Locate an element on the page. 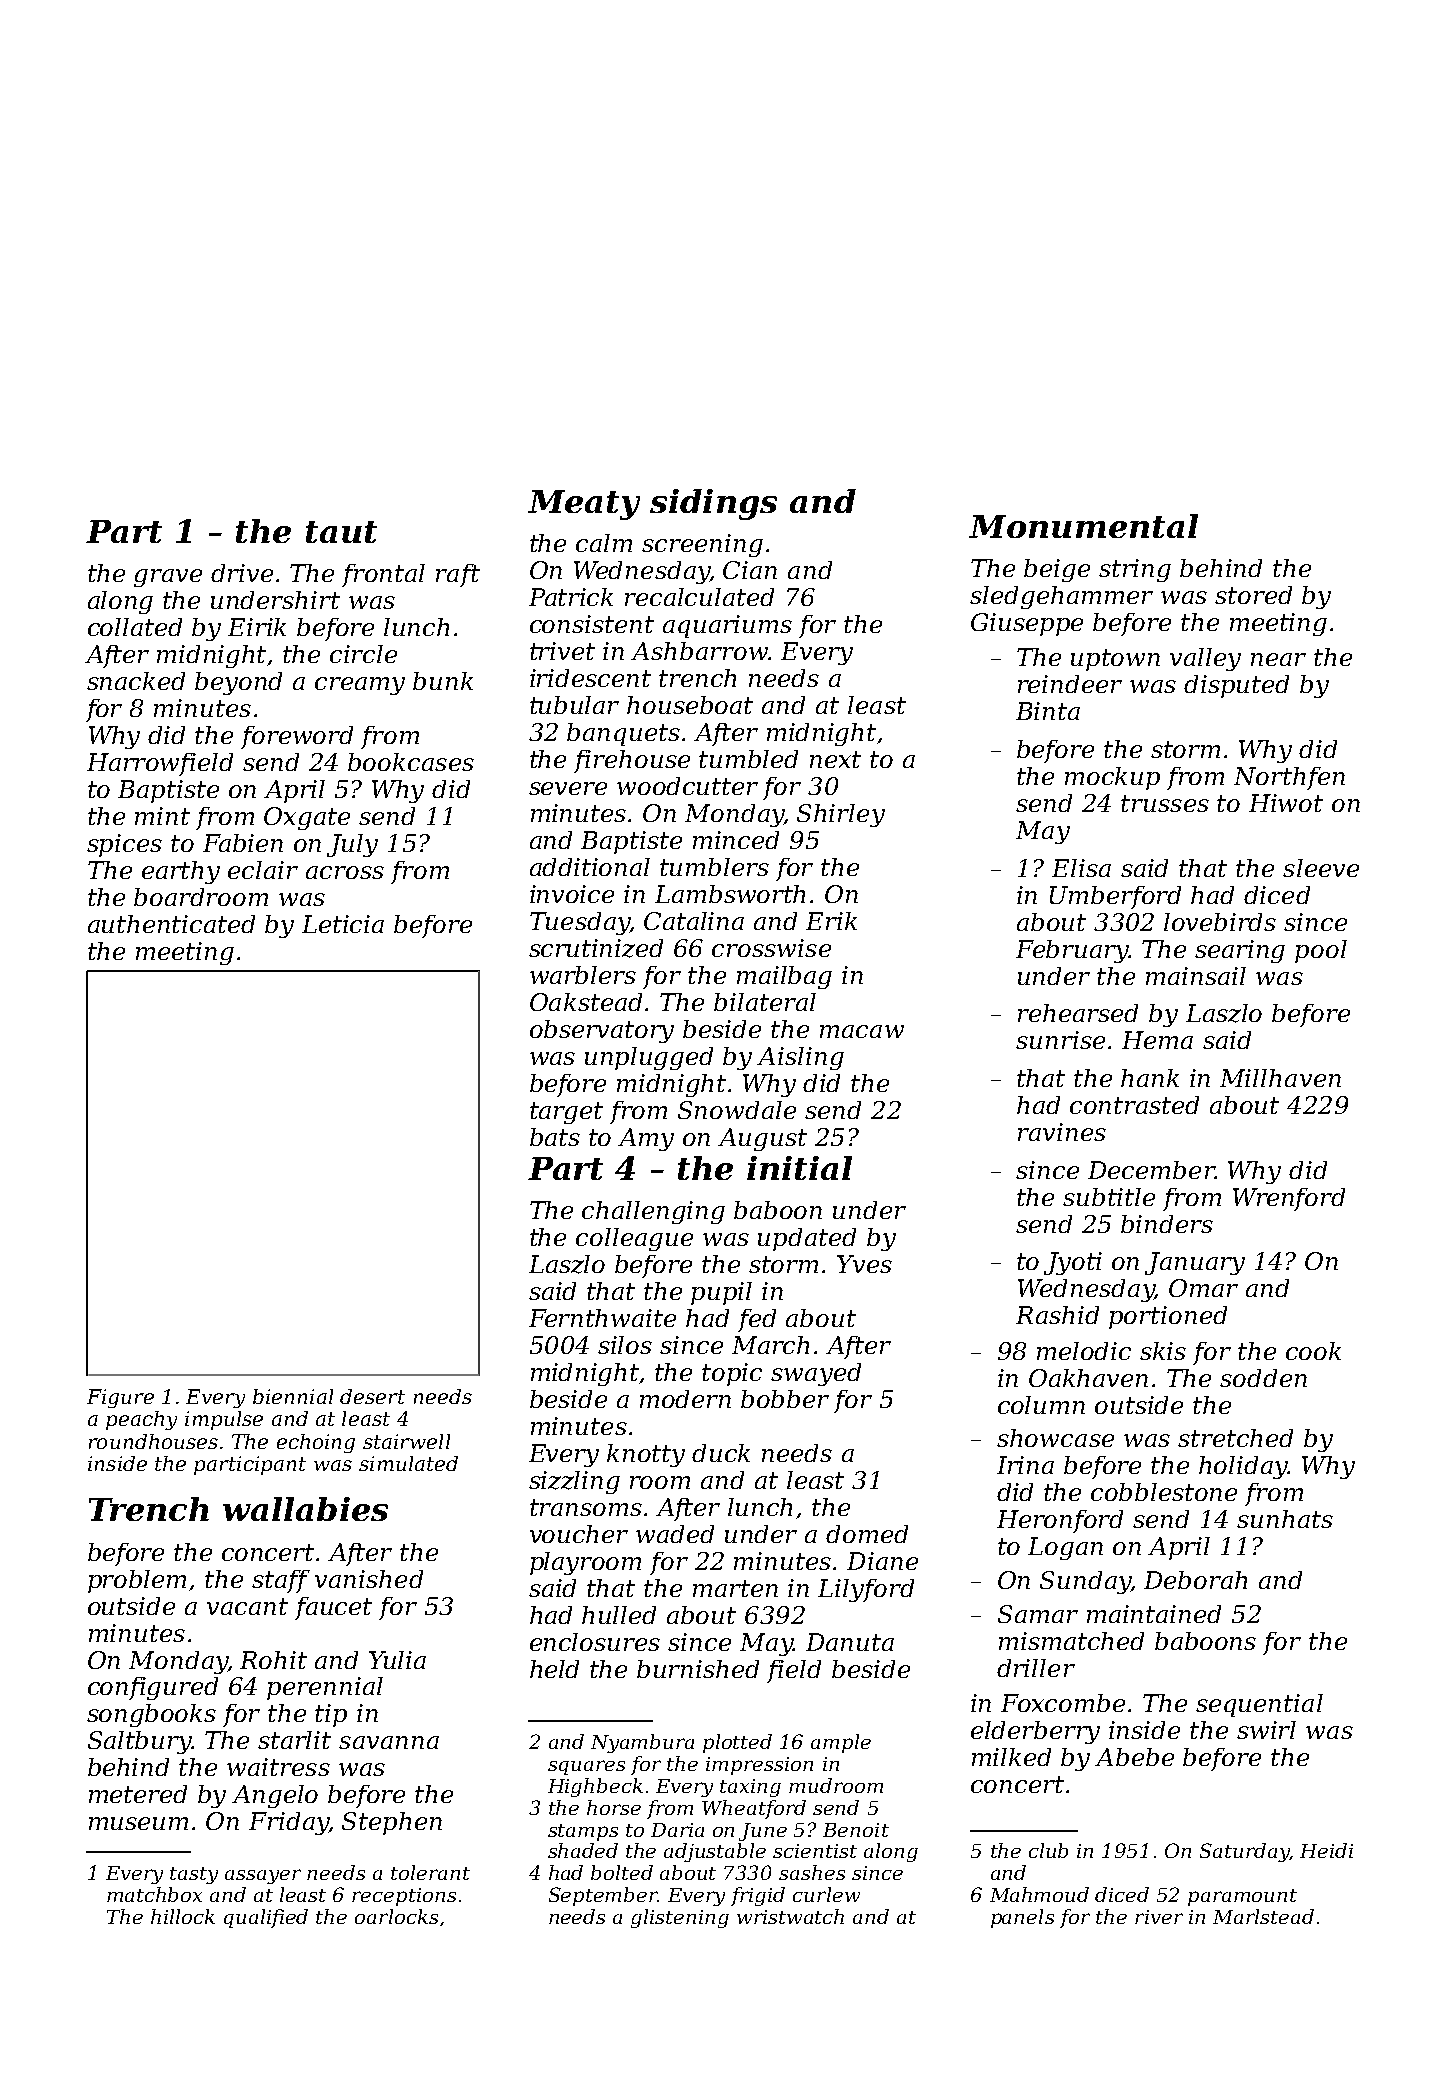  crosswise is located at coordinates (771, 948).
